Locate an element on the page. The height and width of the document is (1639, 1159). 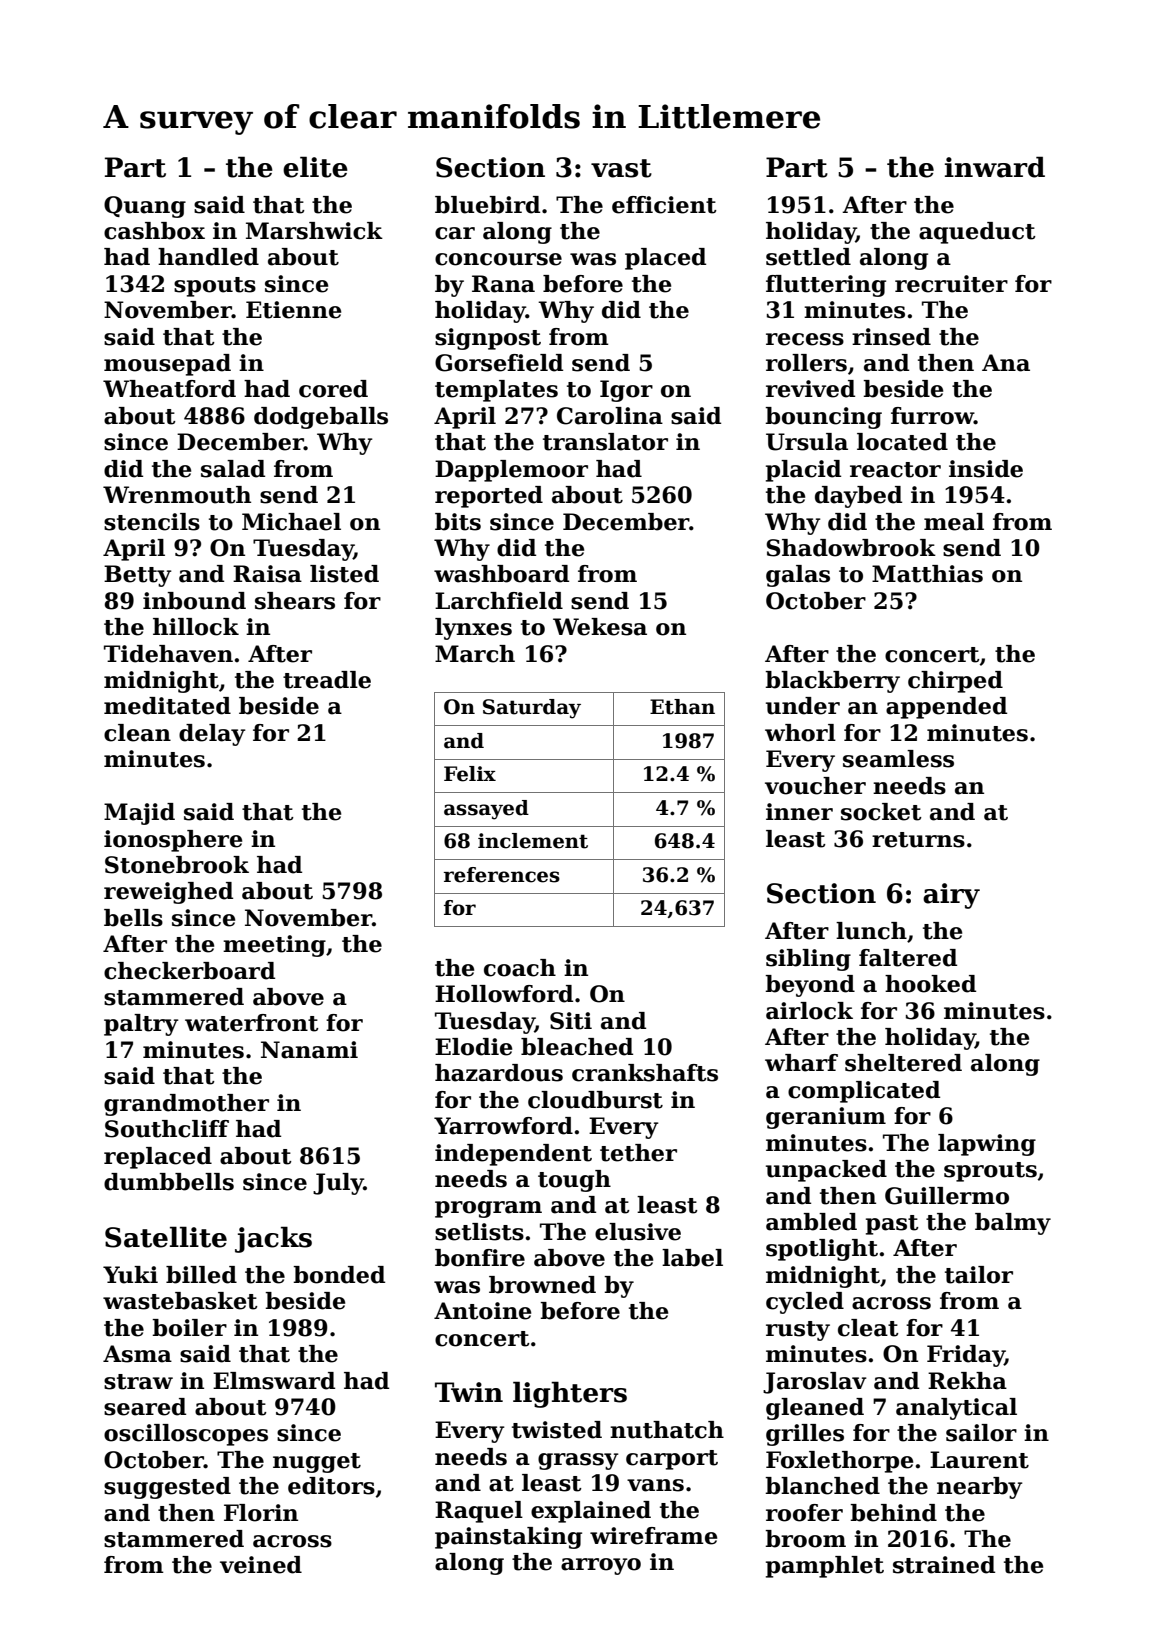
seamless is located at coordinates (898, 759).
